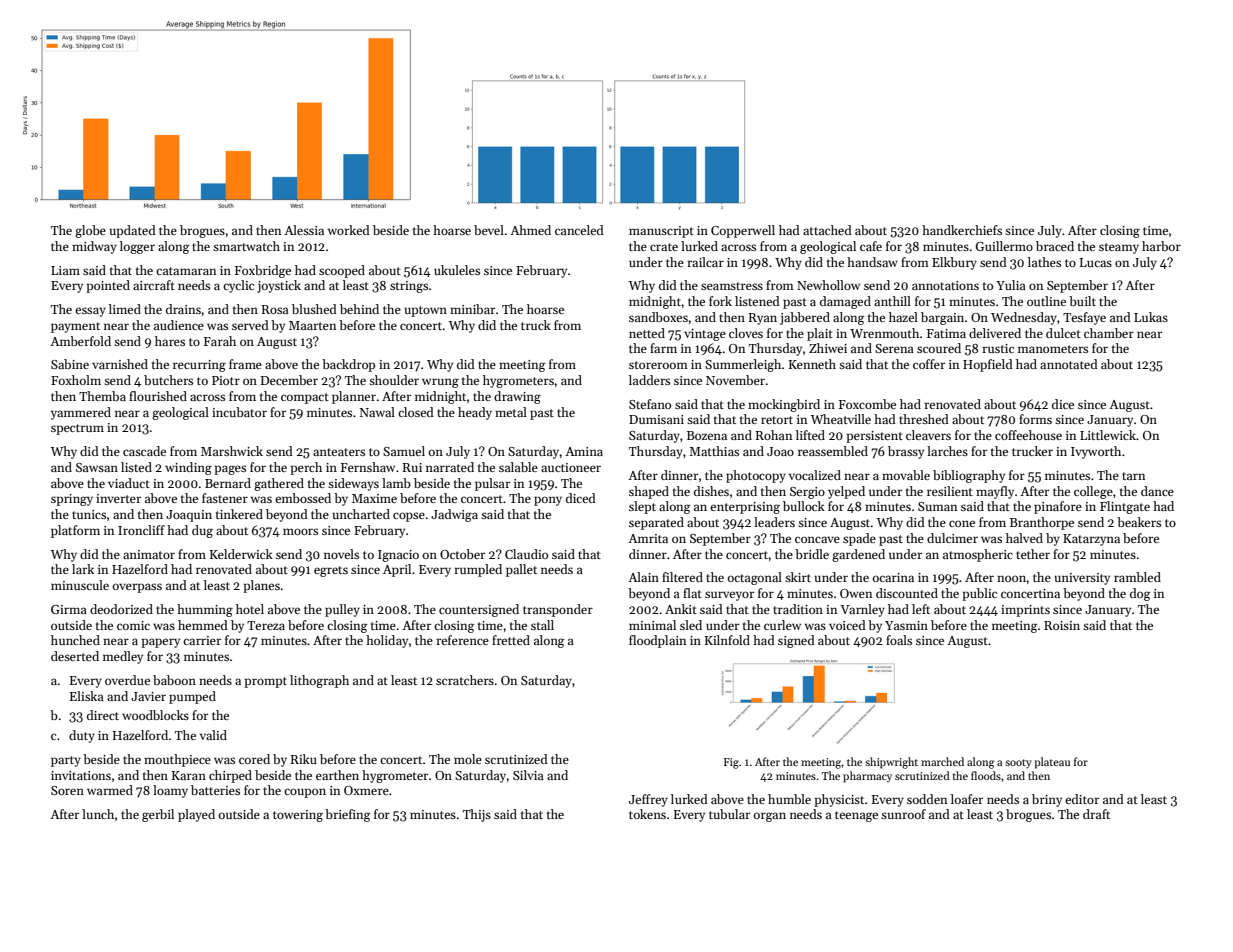 Image resolution: width=1233 pixels, height=952 pixels. Describe the element at coordinates (884, 333) in the document. I see `Wrenmouth` at that location.
